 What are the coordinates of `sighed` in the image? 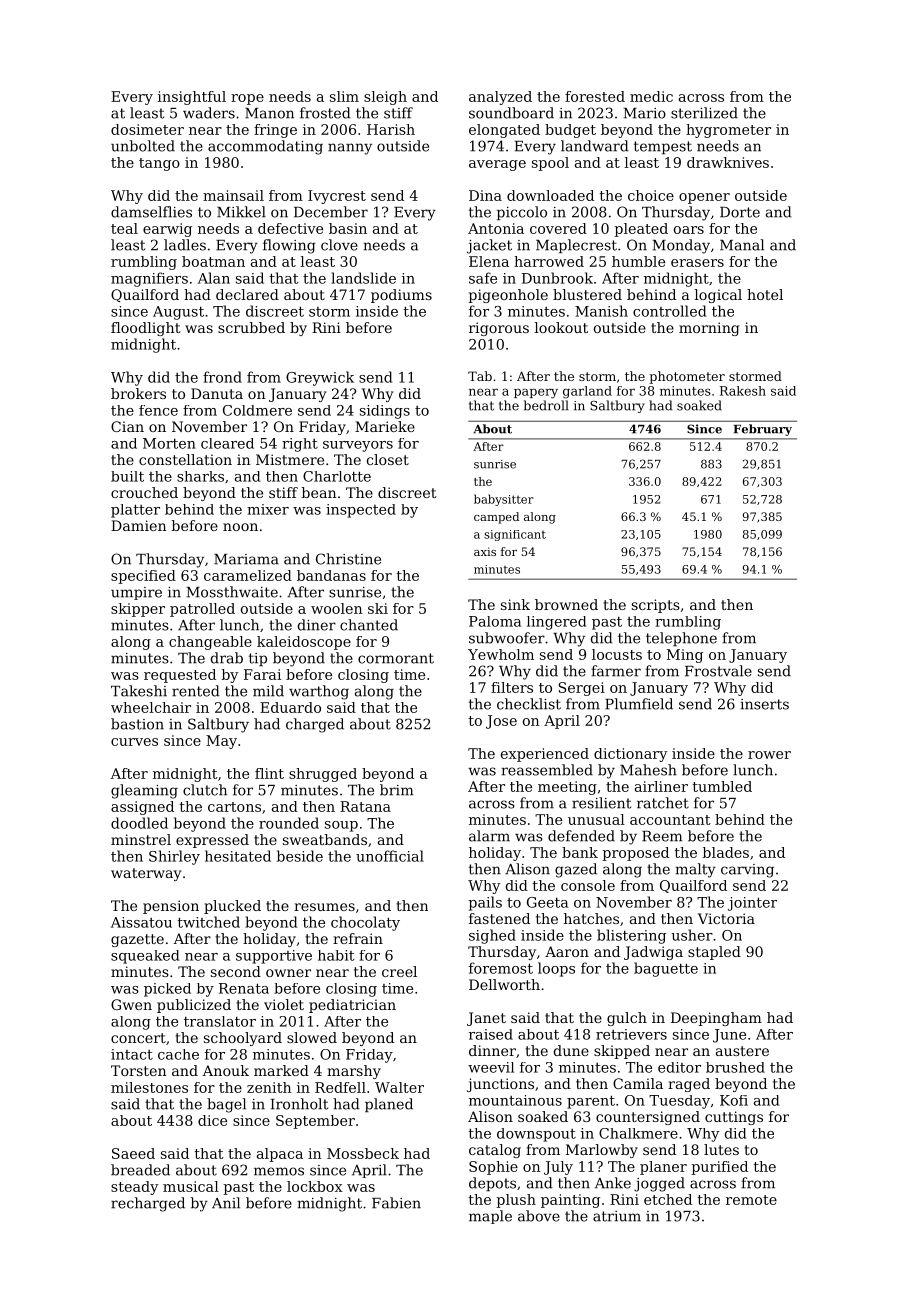 It's located at (492, 936).
